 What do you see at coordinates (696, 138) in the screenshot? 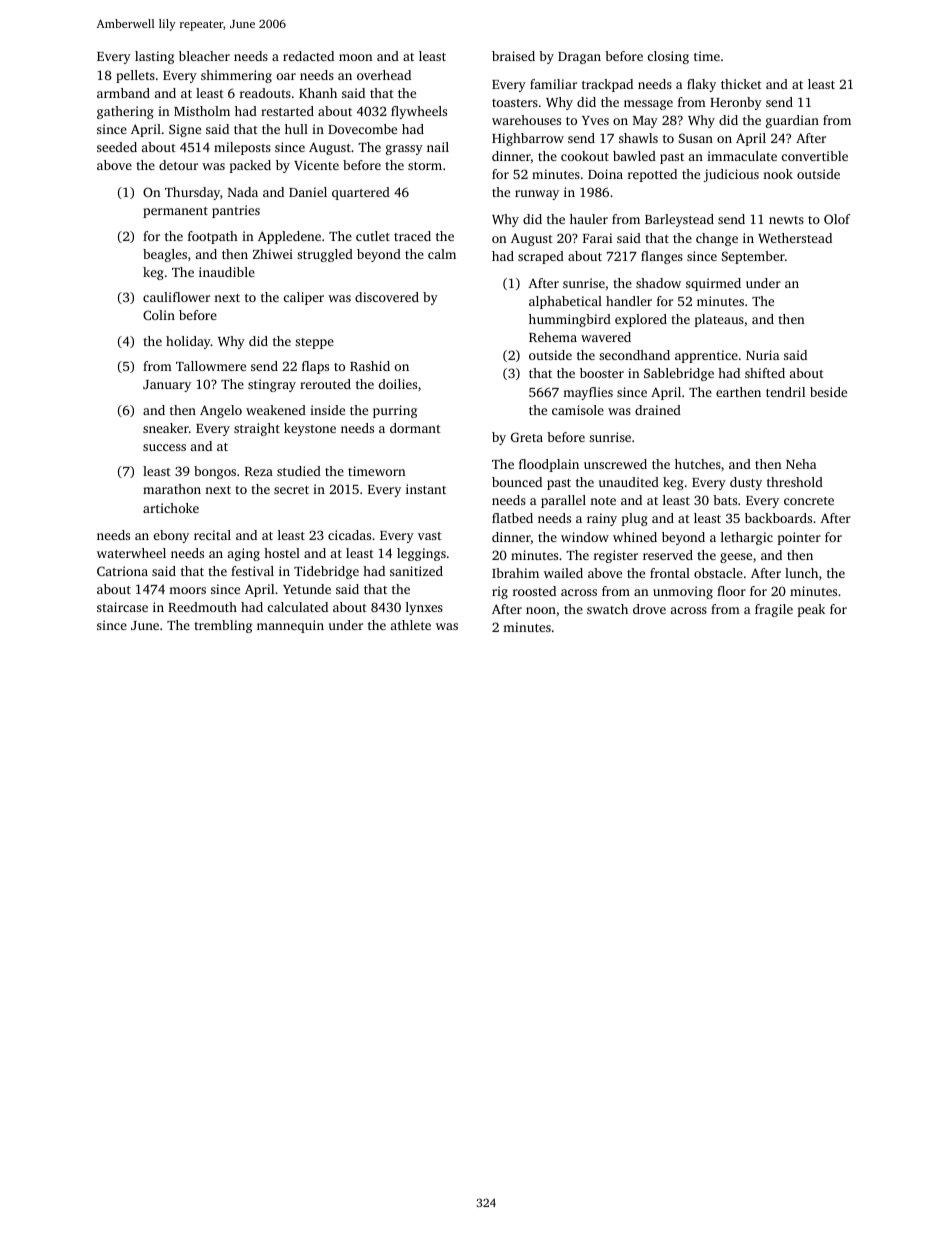
I see `Susan` at bounding box center [696, 138].
